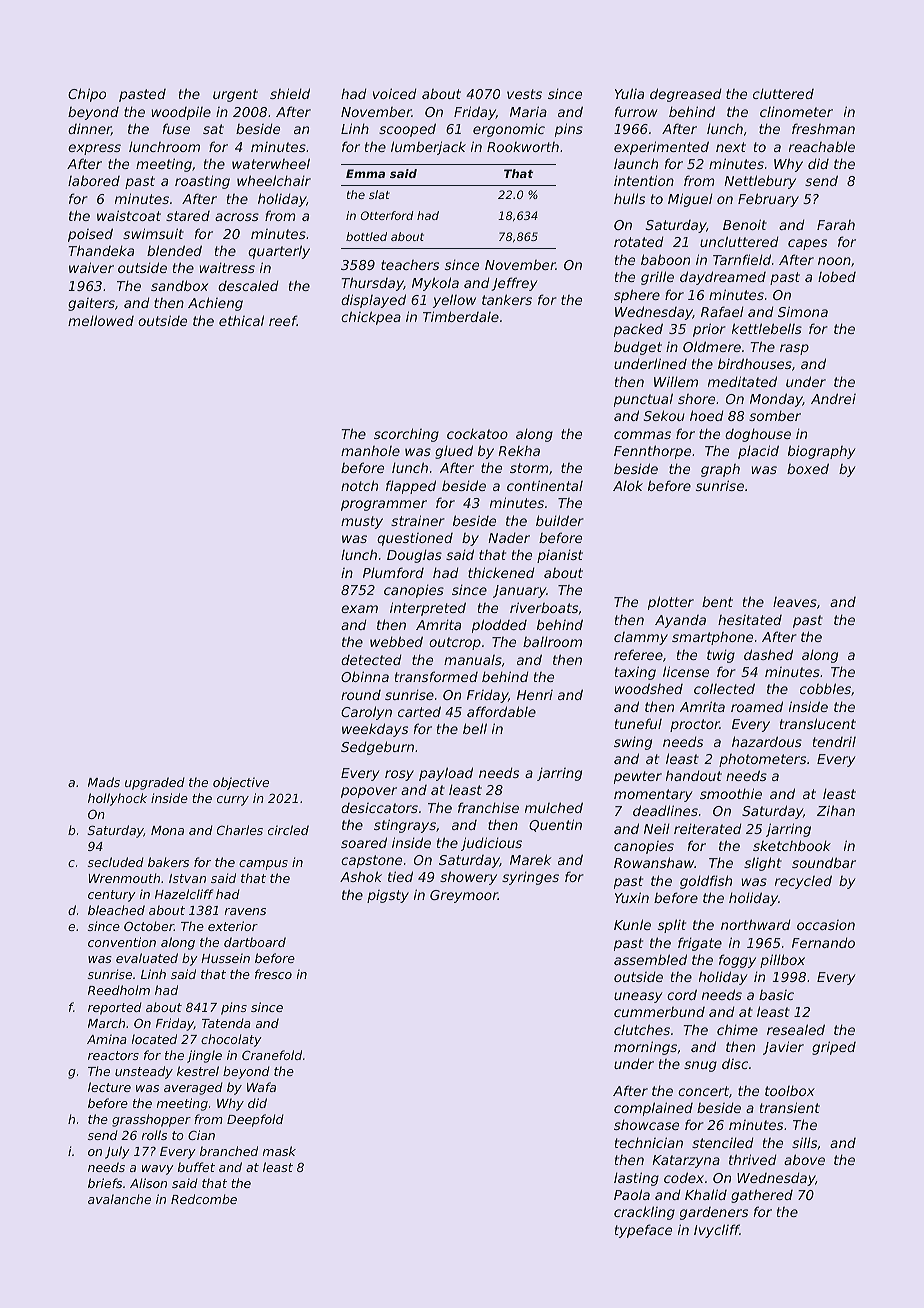 Image resolution: width=924 pixels, height=1308 pixels. I want to click on vests, so click(524, 94).
